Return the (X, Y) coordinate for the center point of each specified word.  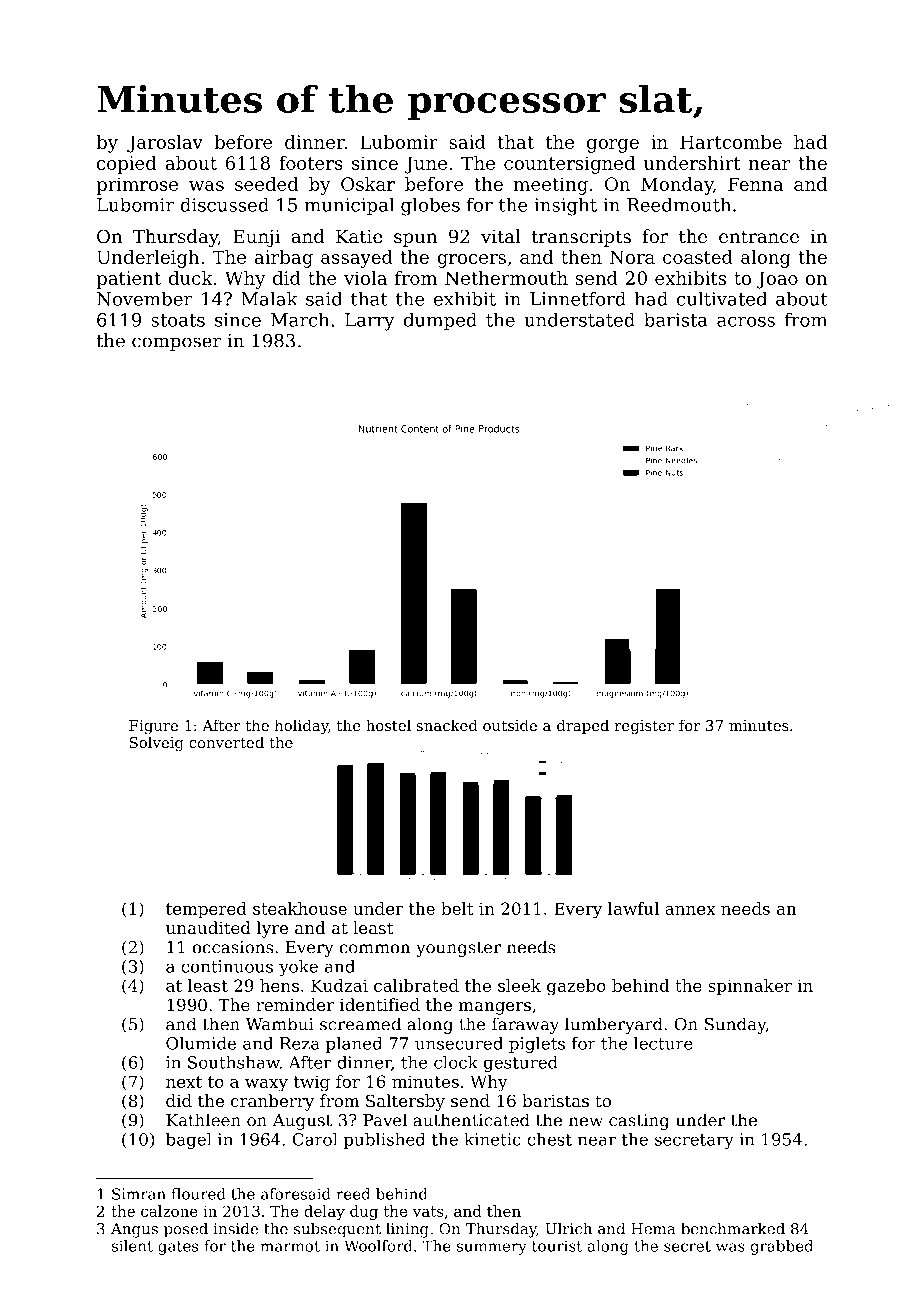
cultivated (722, 298)
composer (176, 344)
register (644, 727)
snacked (447, 725)
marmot (290, 1246)
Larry (370, 322)
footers (311, 163)
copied (127, 165)
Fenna (755, 184)
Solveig (157, 744)
